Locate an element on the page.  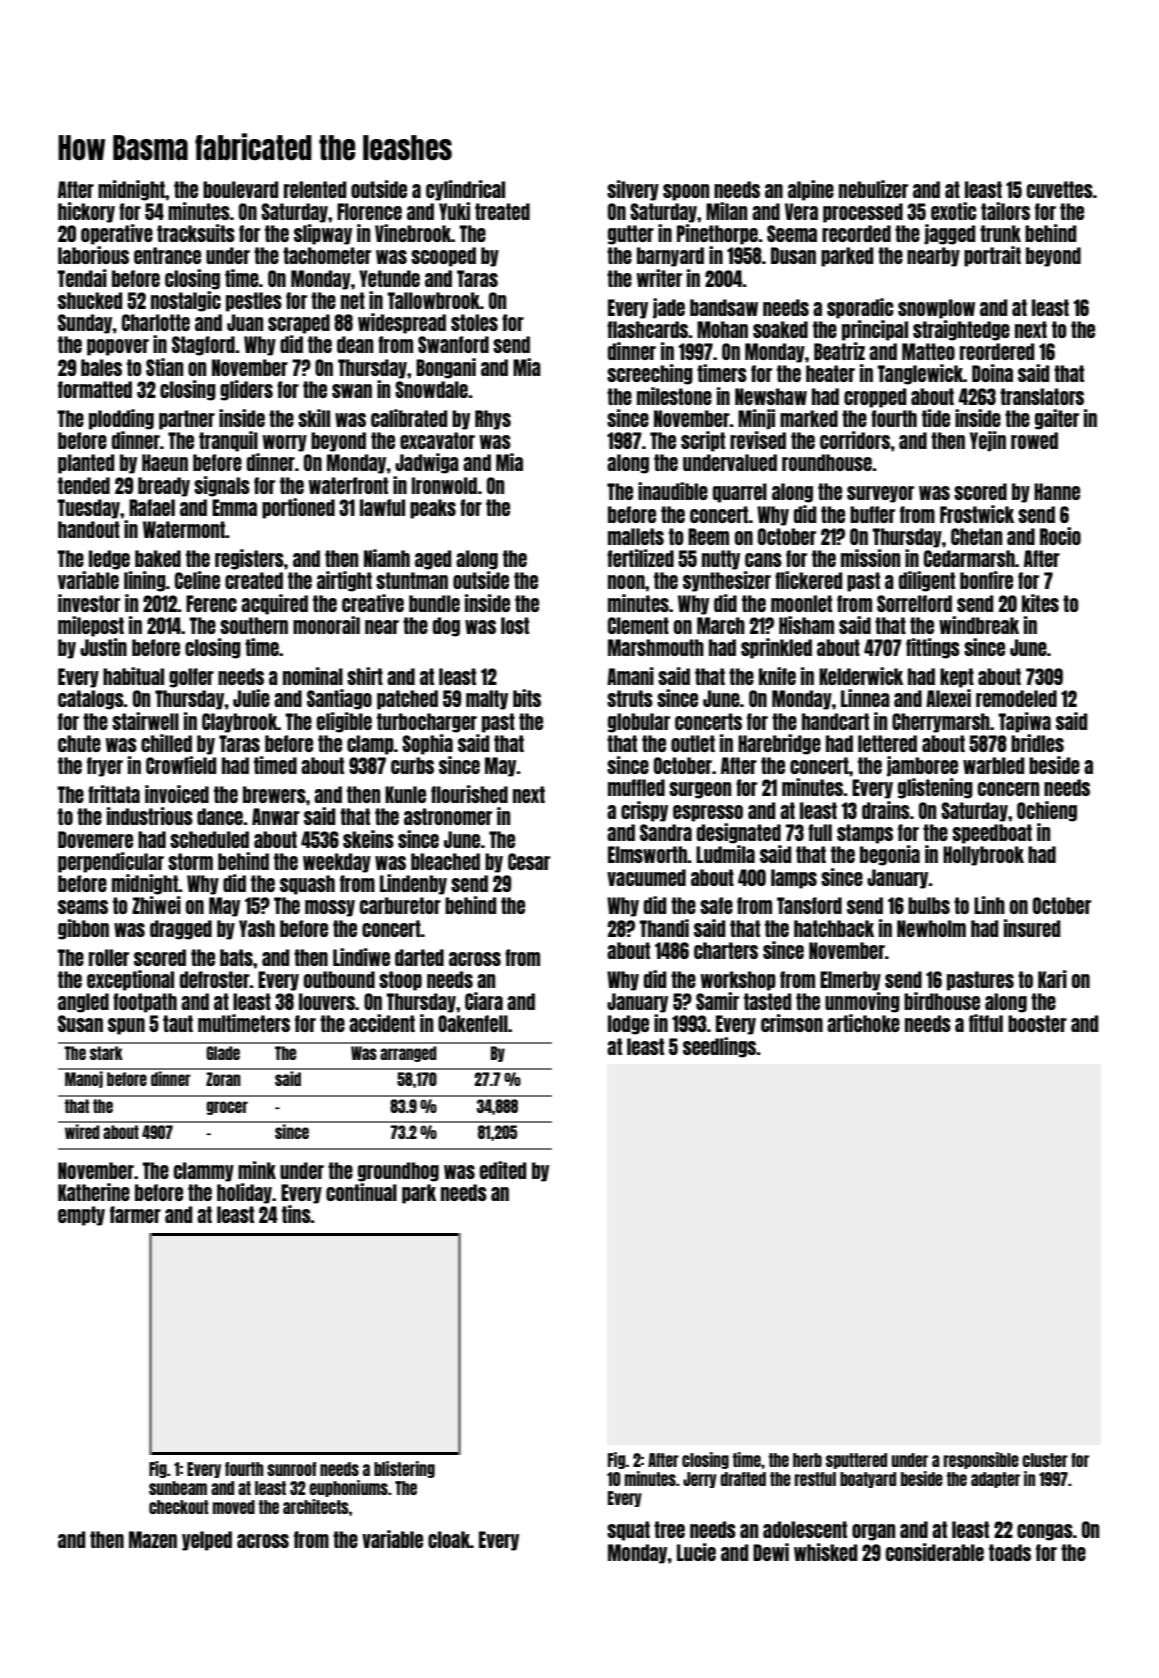
hickory is located at coordinates (86, 212).
